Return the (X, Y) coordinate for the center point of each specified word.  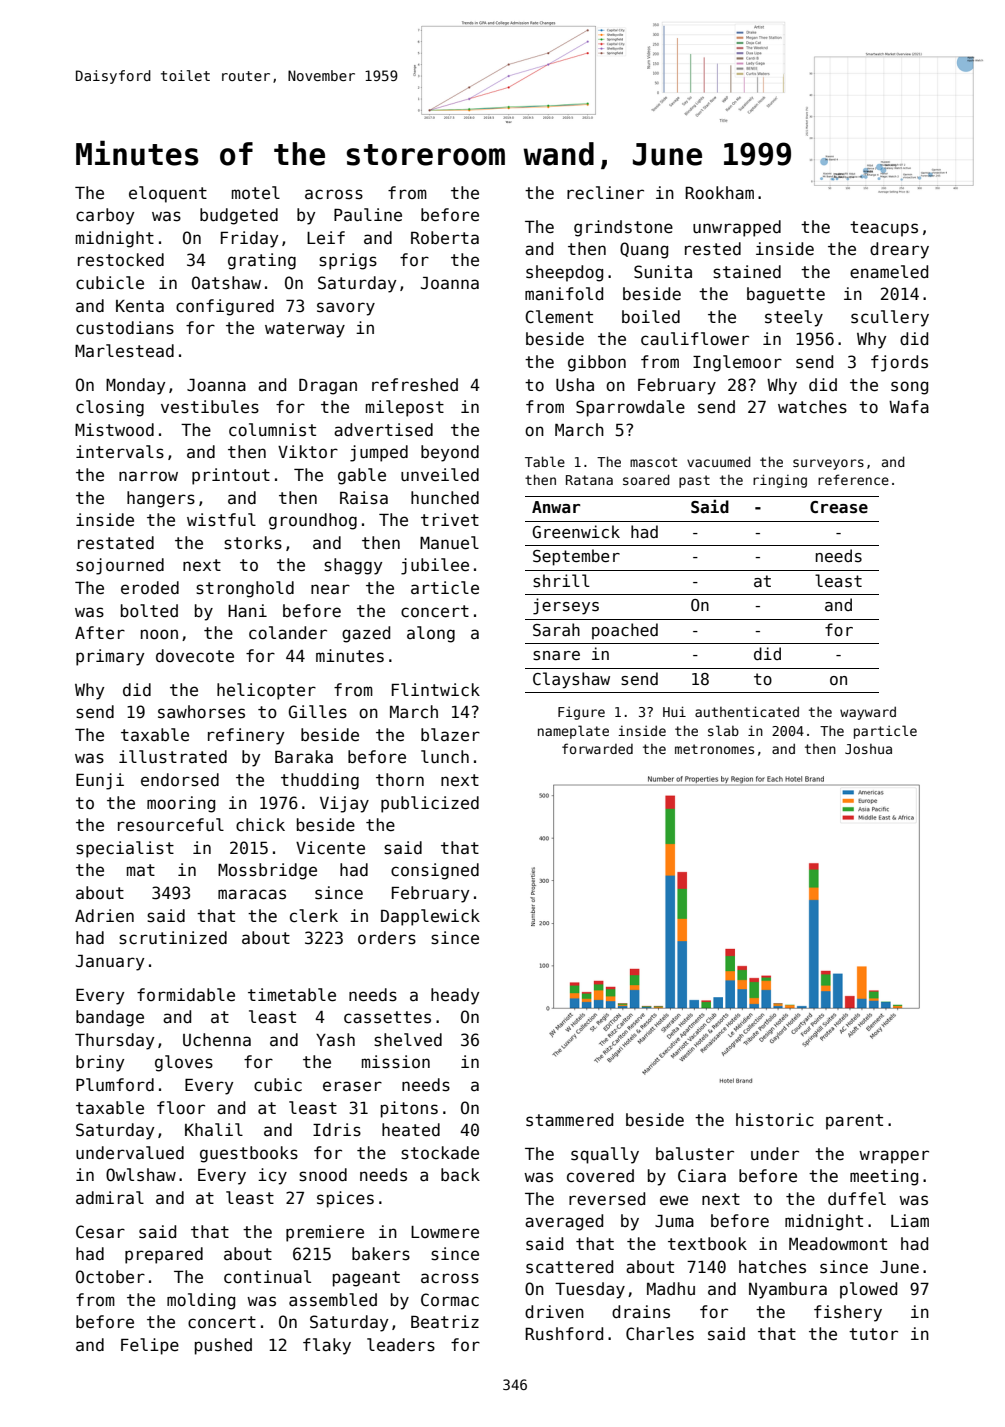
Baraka (304, 756)
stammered (569, 1120)
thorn (400, 779)
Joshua (868, 749)
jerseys (566, 606)
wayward (868, 713)
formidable (186, 995)
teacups (884, 229)
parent (854, 1122)
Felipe (150, 1346)
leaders (401, 1345)
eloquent (168, 194)
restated (116, 543)
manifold (564, 294)
